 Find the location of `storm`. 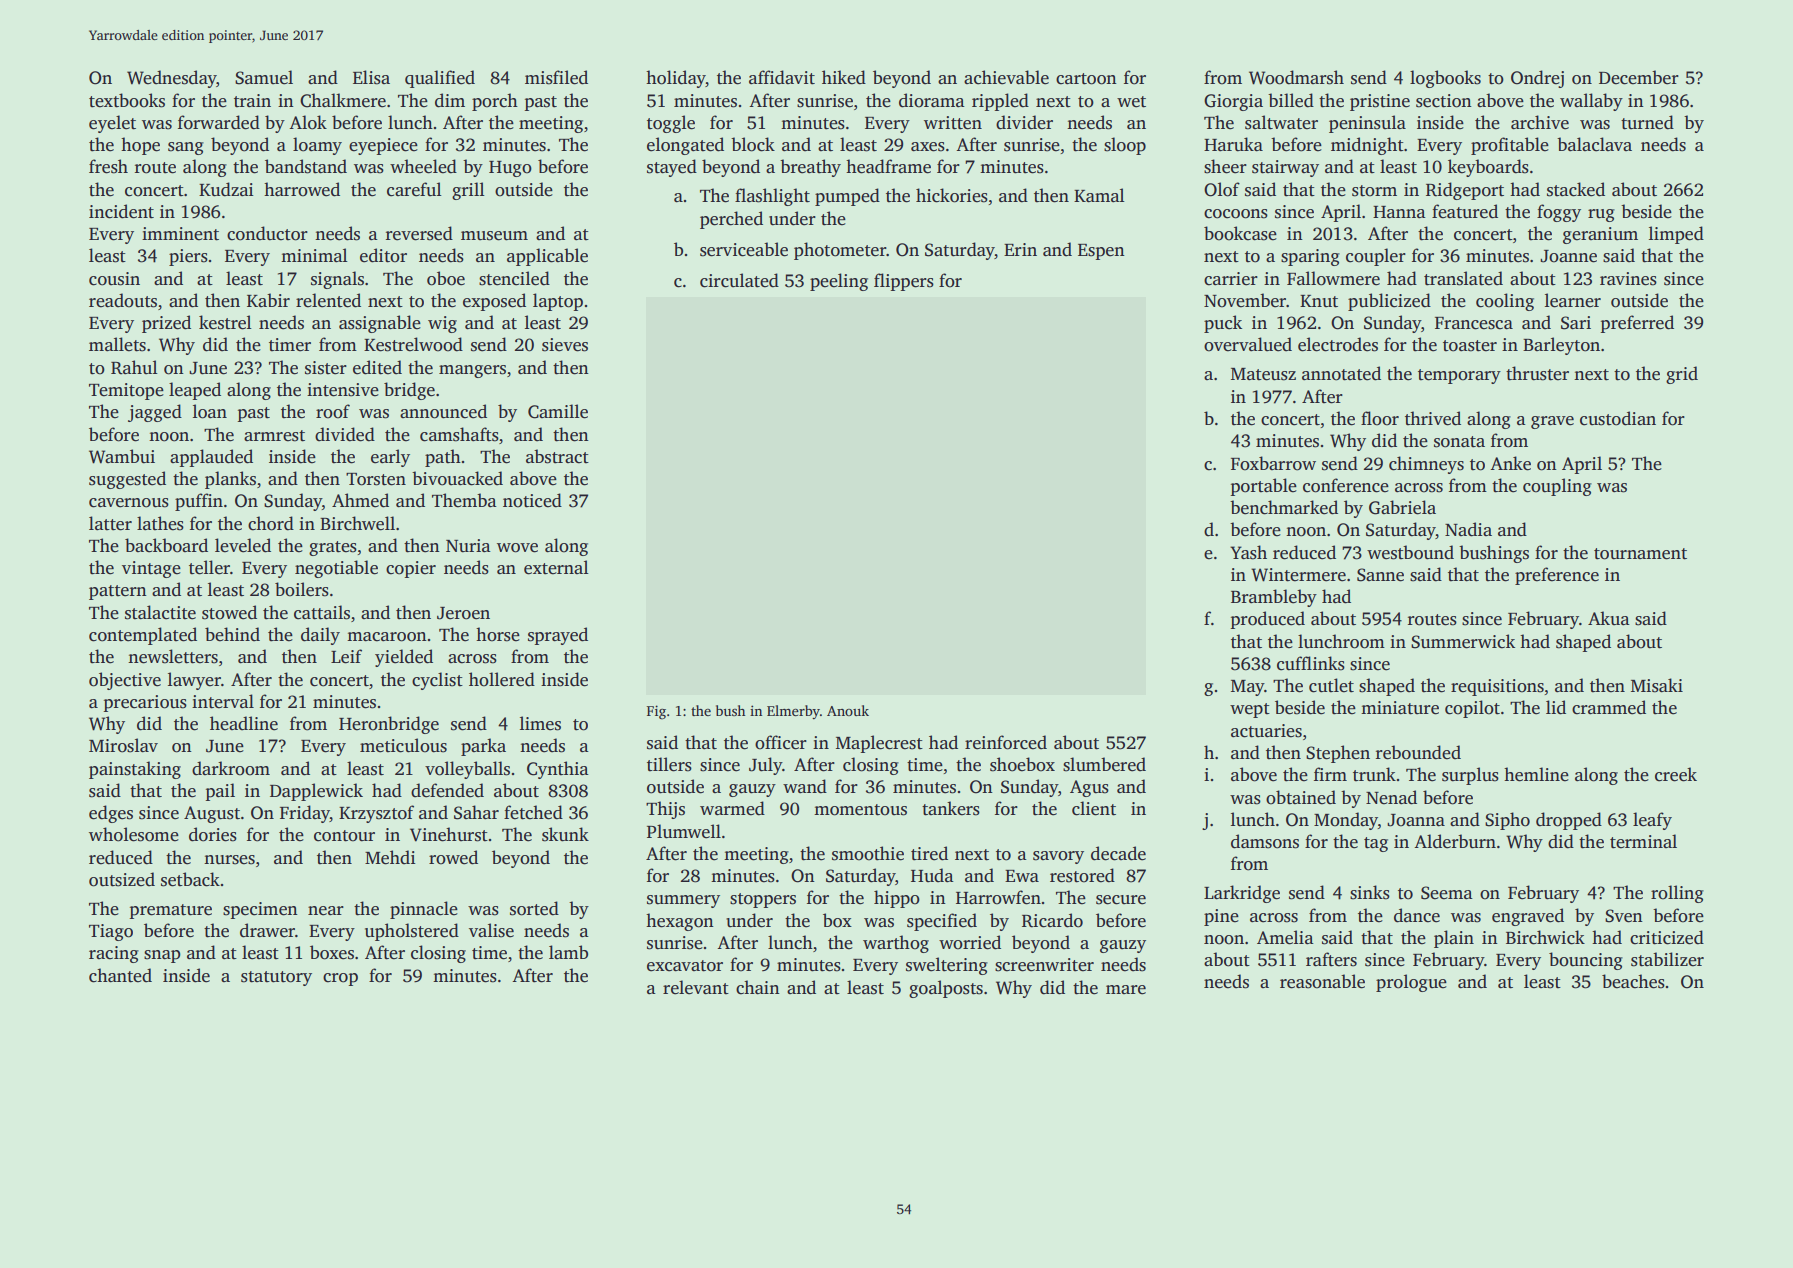

storm is located at coordinates (1374, 191).
